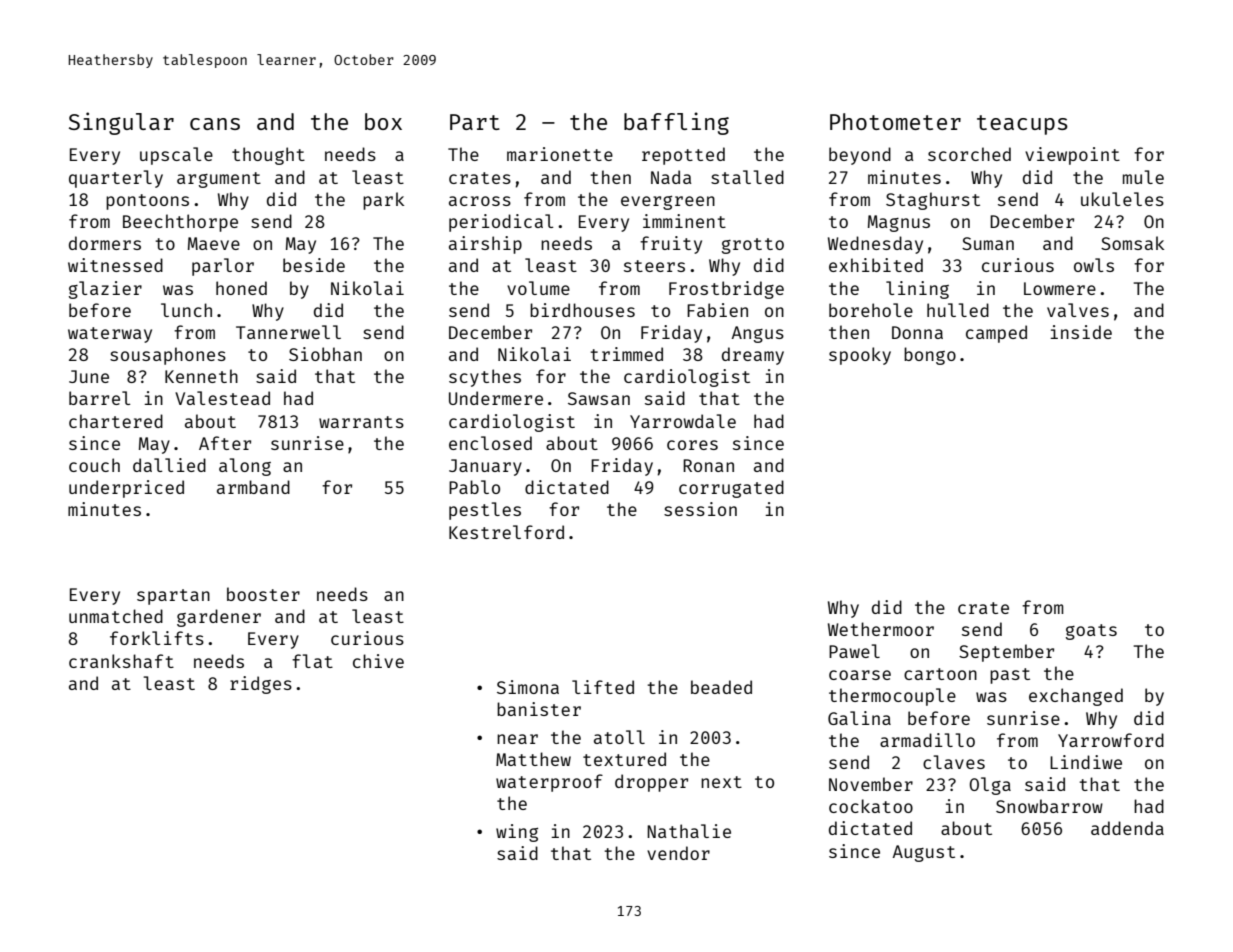 The width and height of the document is (1233, 952). What do you see at coordinates (517, 833) in the document?
I see `wing` at bounding box center [517, 833].
